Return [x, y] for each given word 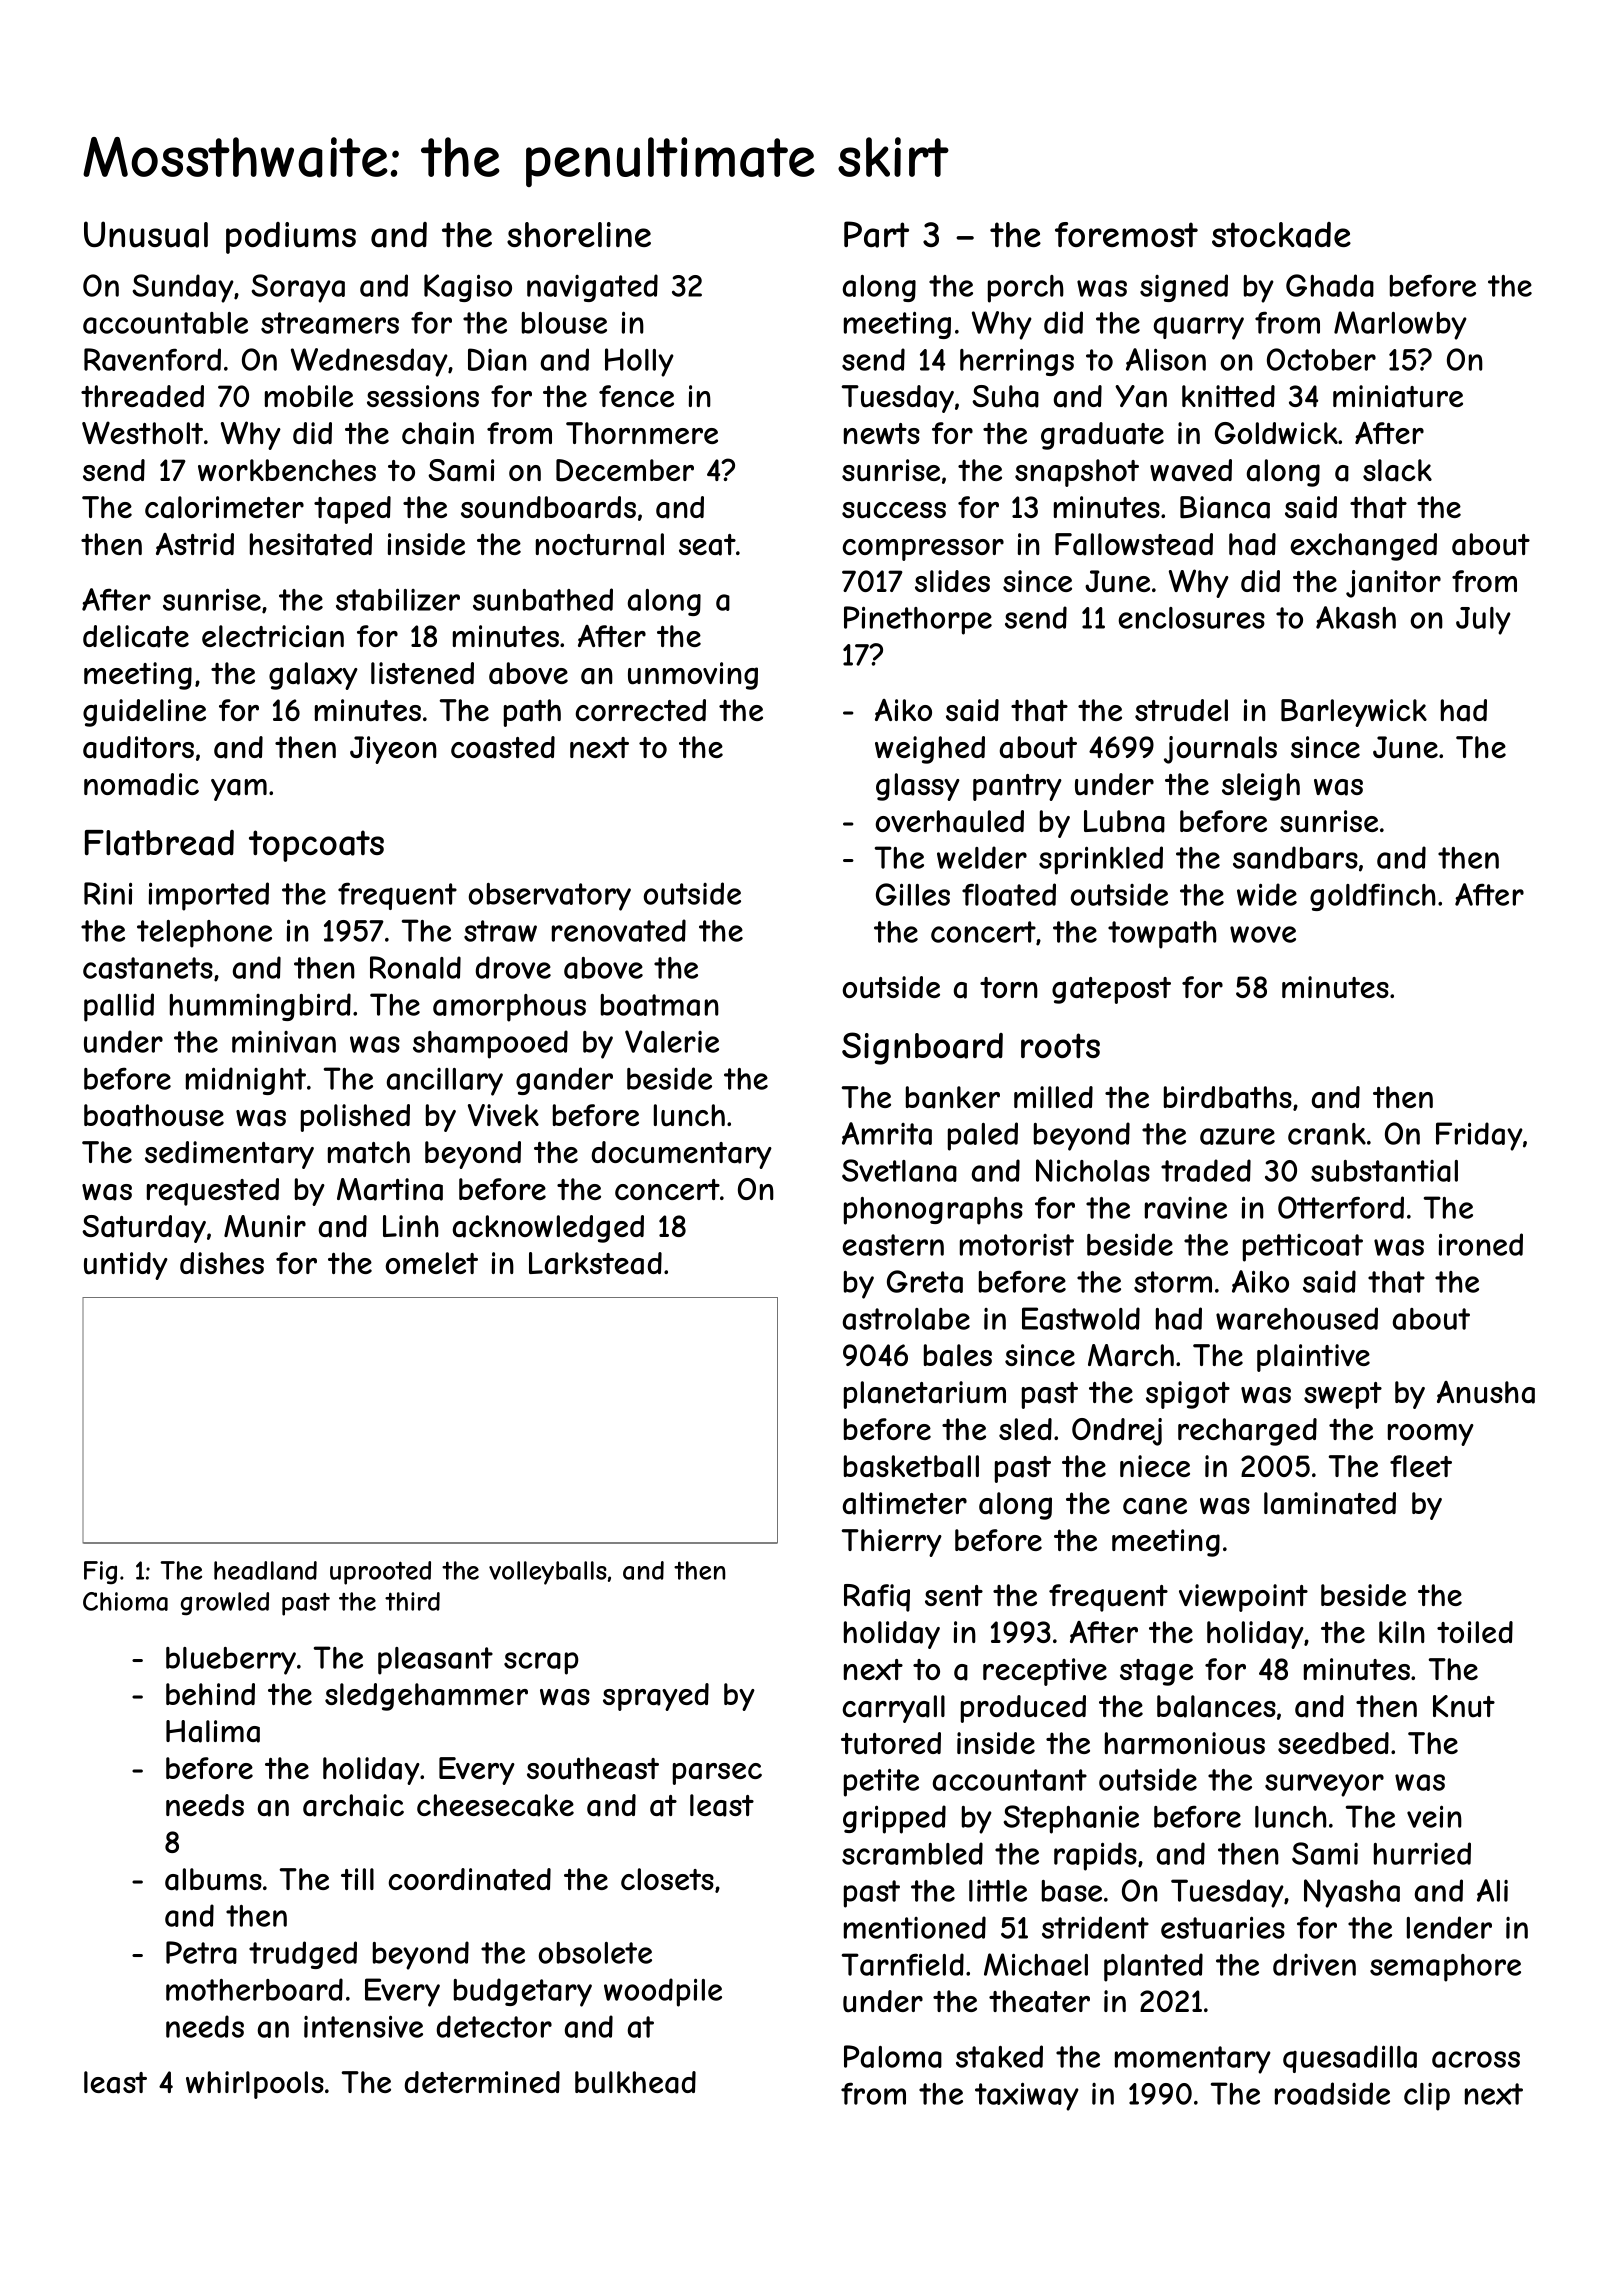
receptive [1045, 1672]
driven [1314, 1964]
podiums [291, 238]
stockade [1281, 235]
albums [213, 1879]
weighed [930, 750]
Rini [108, 893]
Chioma [125, 1601]
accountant [1010, 1780]
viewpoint [1243, 1598]
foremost [1126, 234]
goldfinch [1373, 897]
